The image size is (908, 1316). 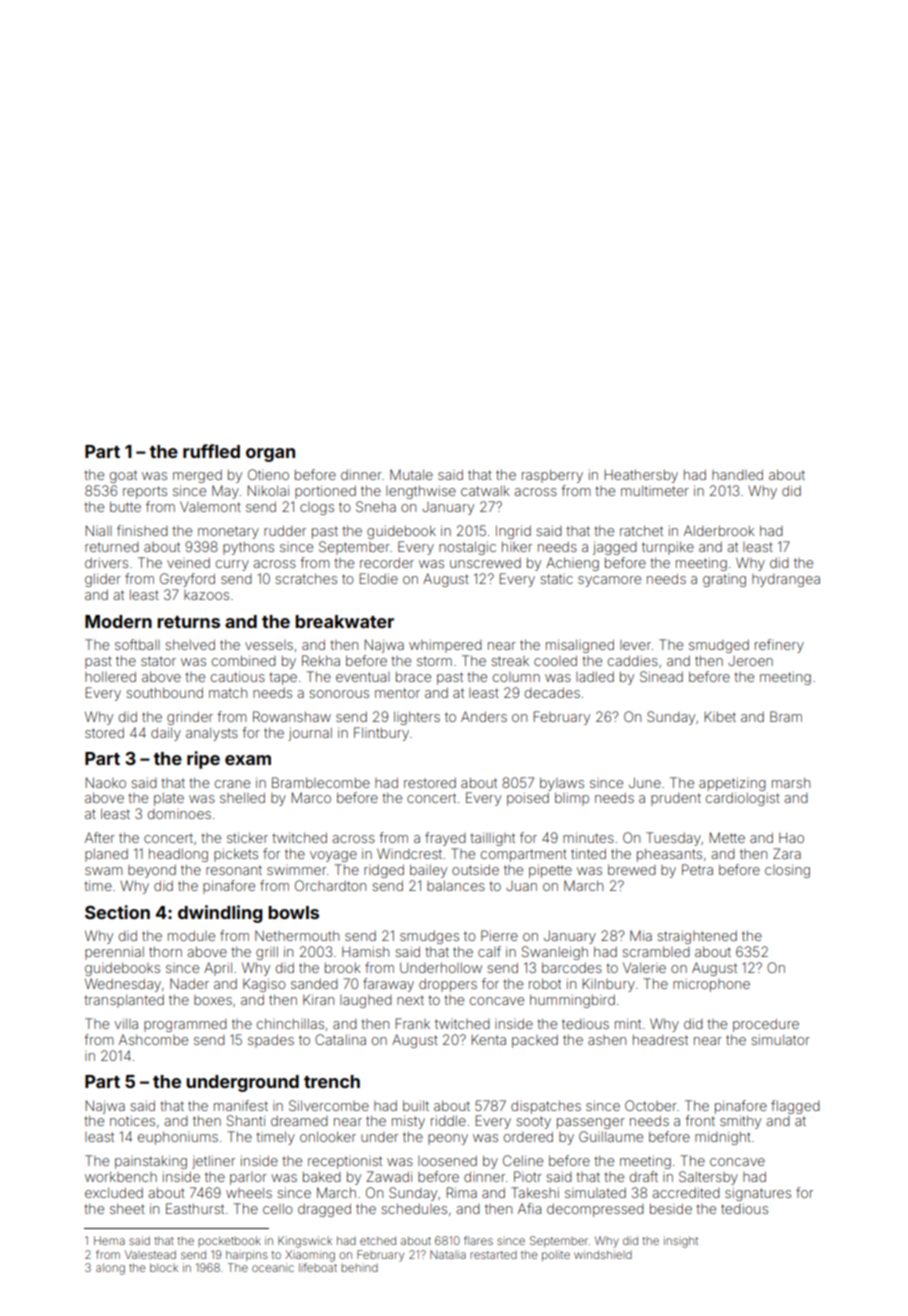 I want to click on oceanic, so click(x=273, y=1267).
